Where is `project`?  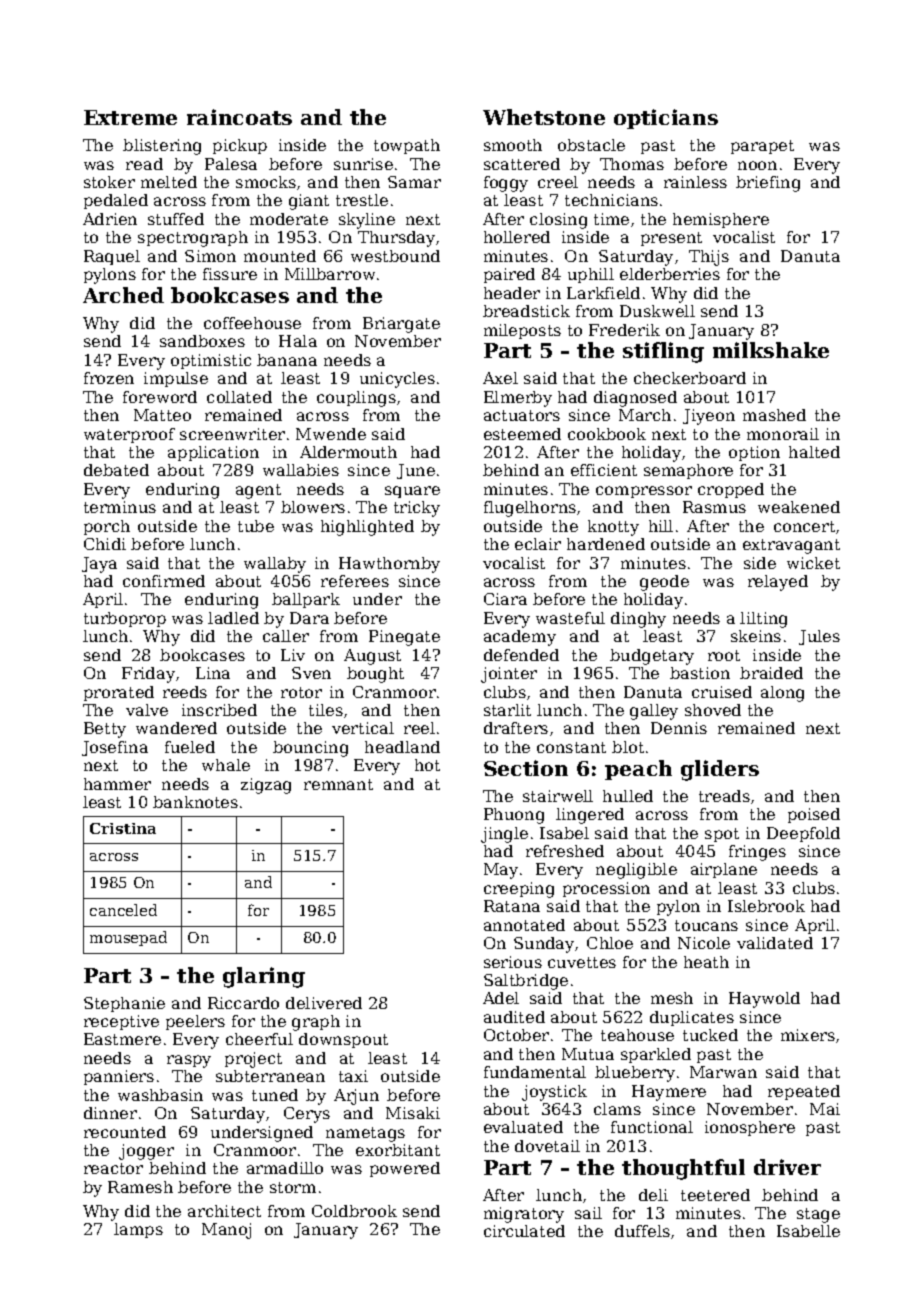 project is located at coordinates (253, 1060).
